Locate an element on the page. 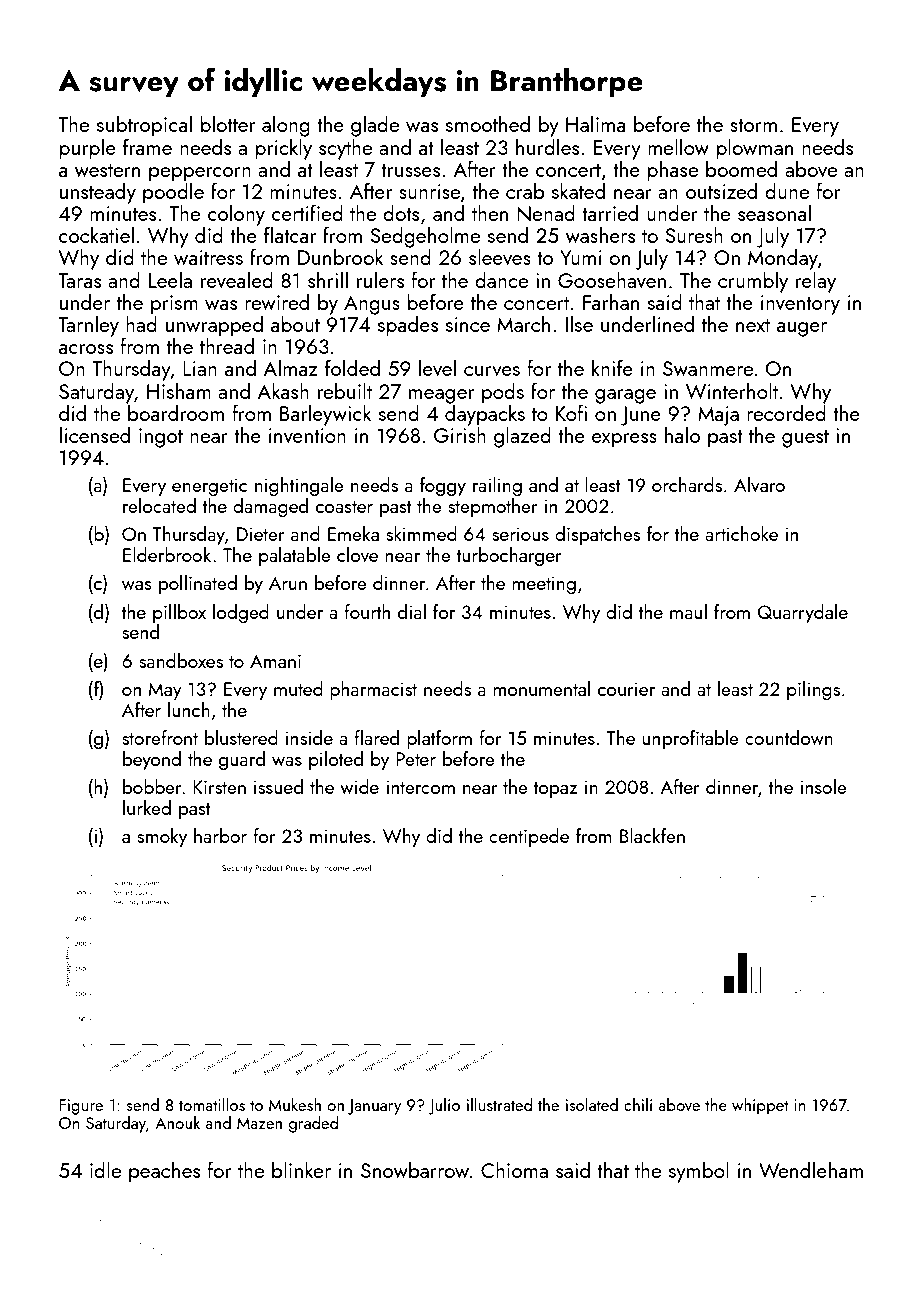 This page has width=924, height=1311. then is located at coordinates (490, 212).
